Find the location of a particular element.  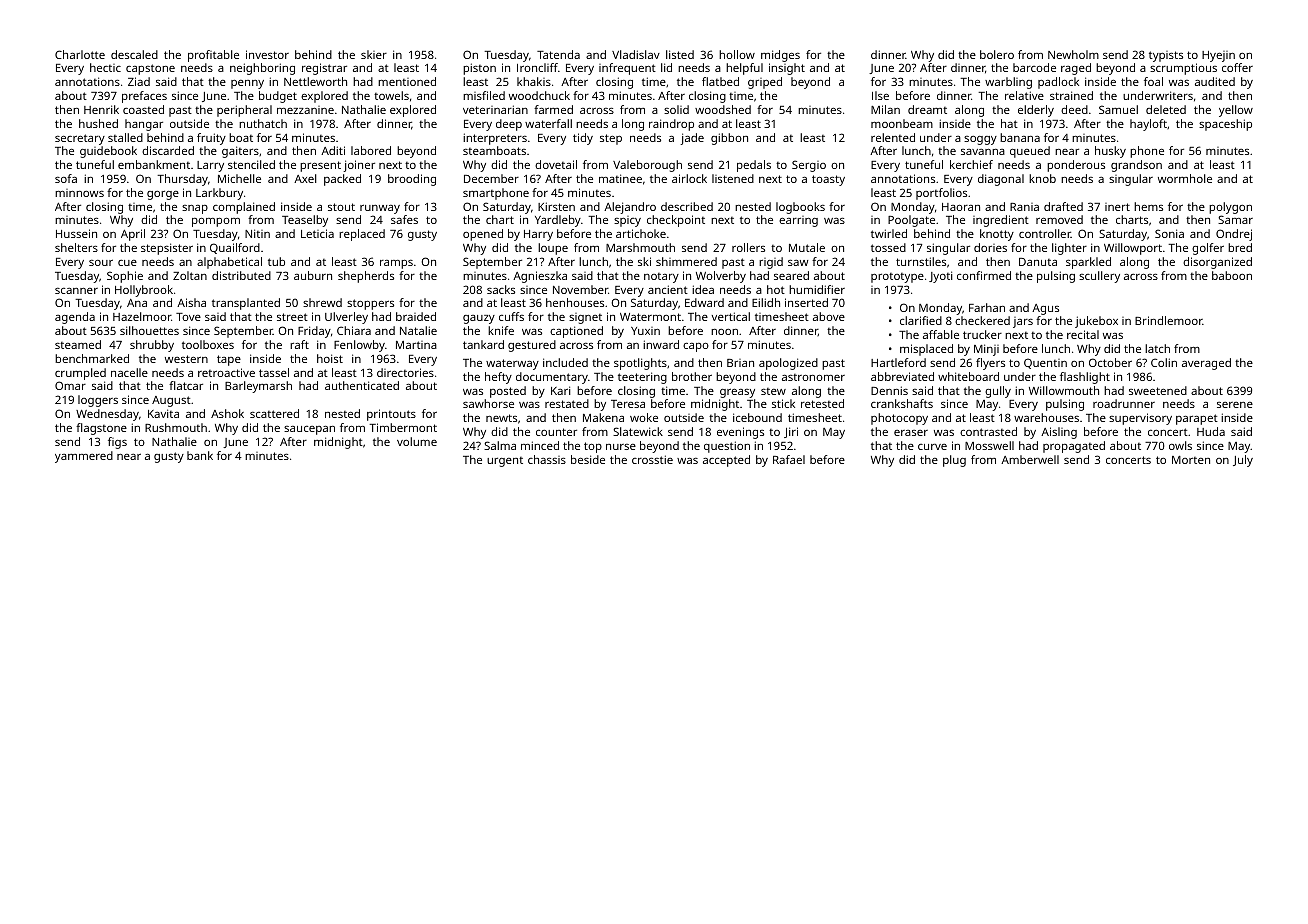

woodshed is located at coordinates (723, 109).
